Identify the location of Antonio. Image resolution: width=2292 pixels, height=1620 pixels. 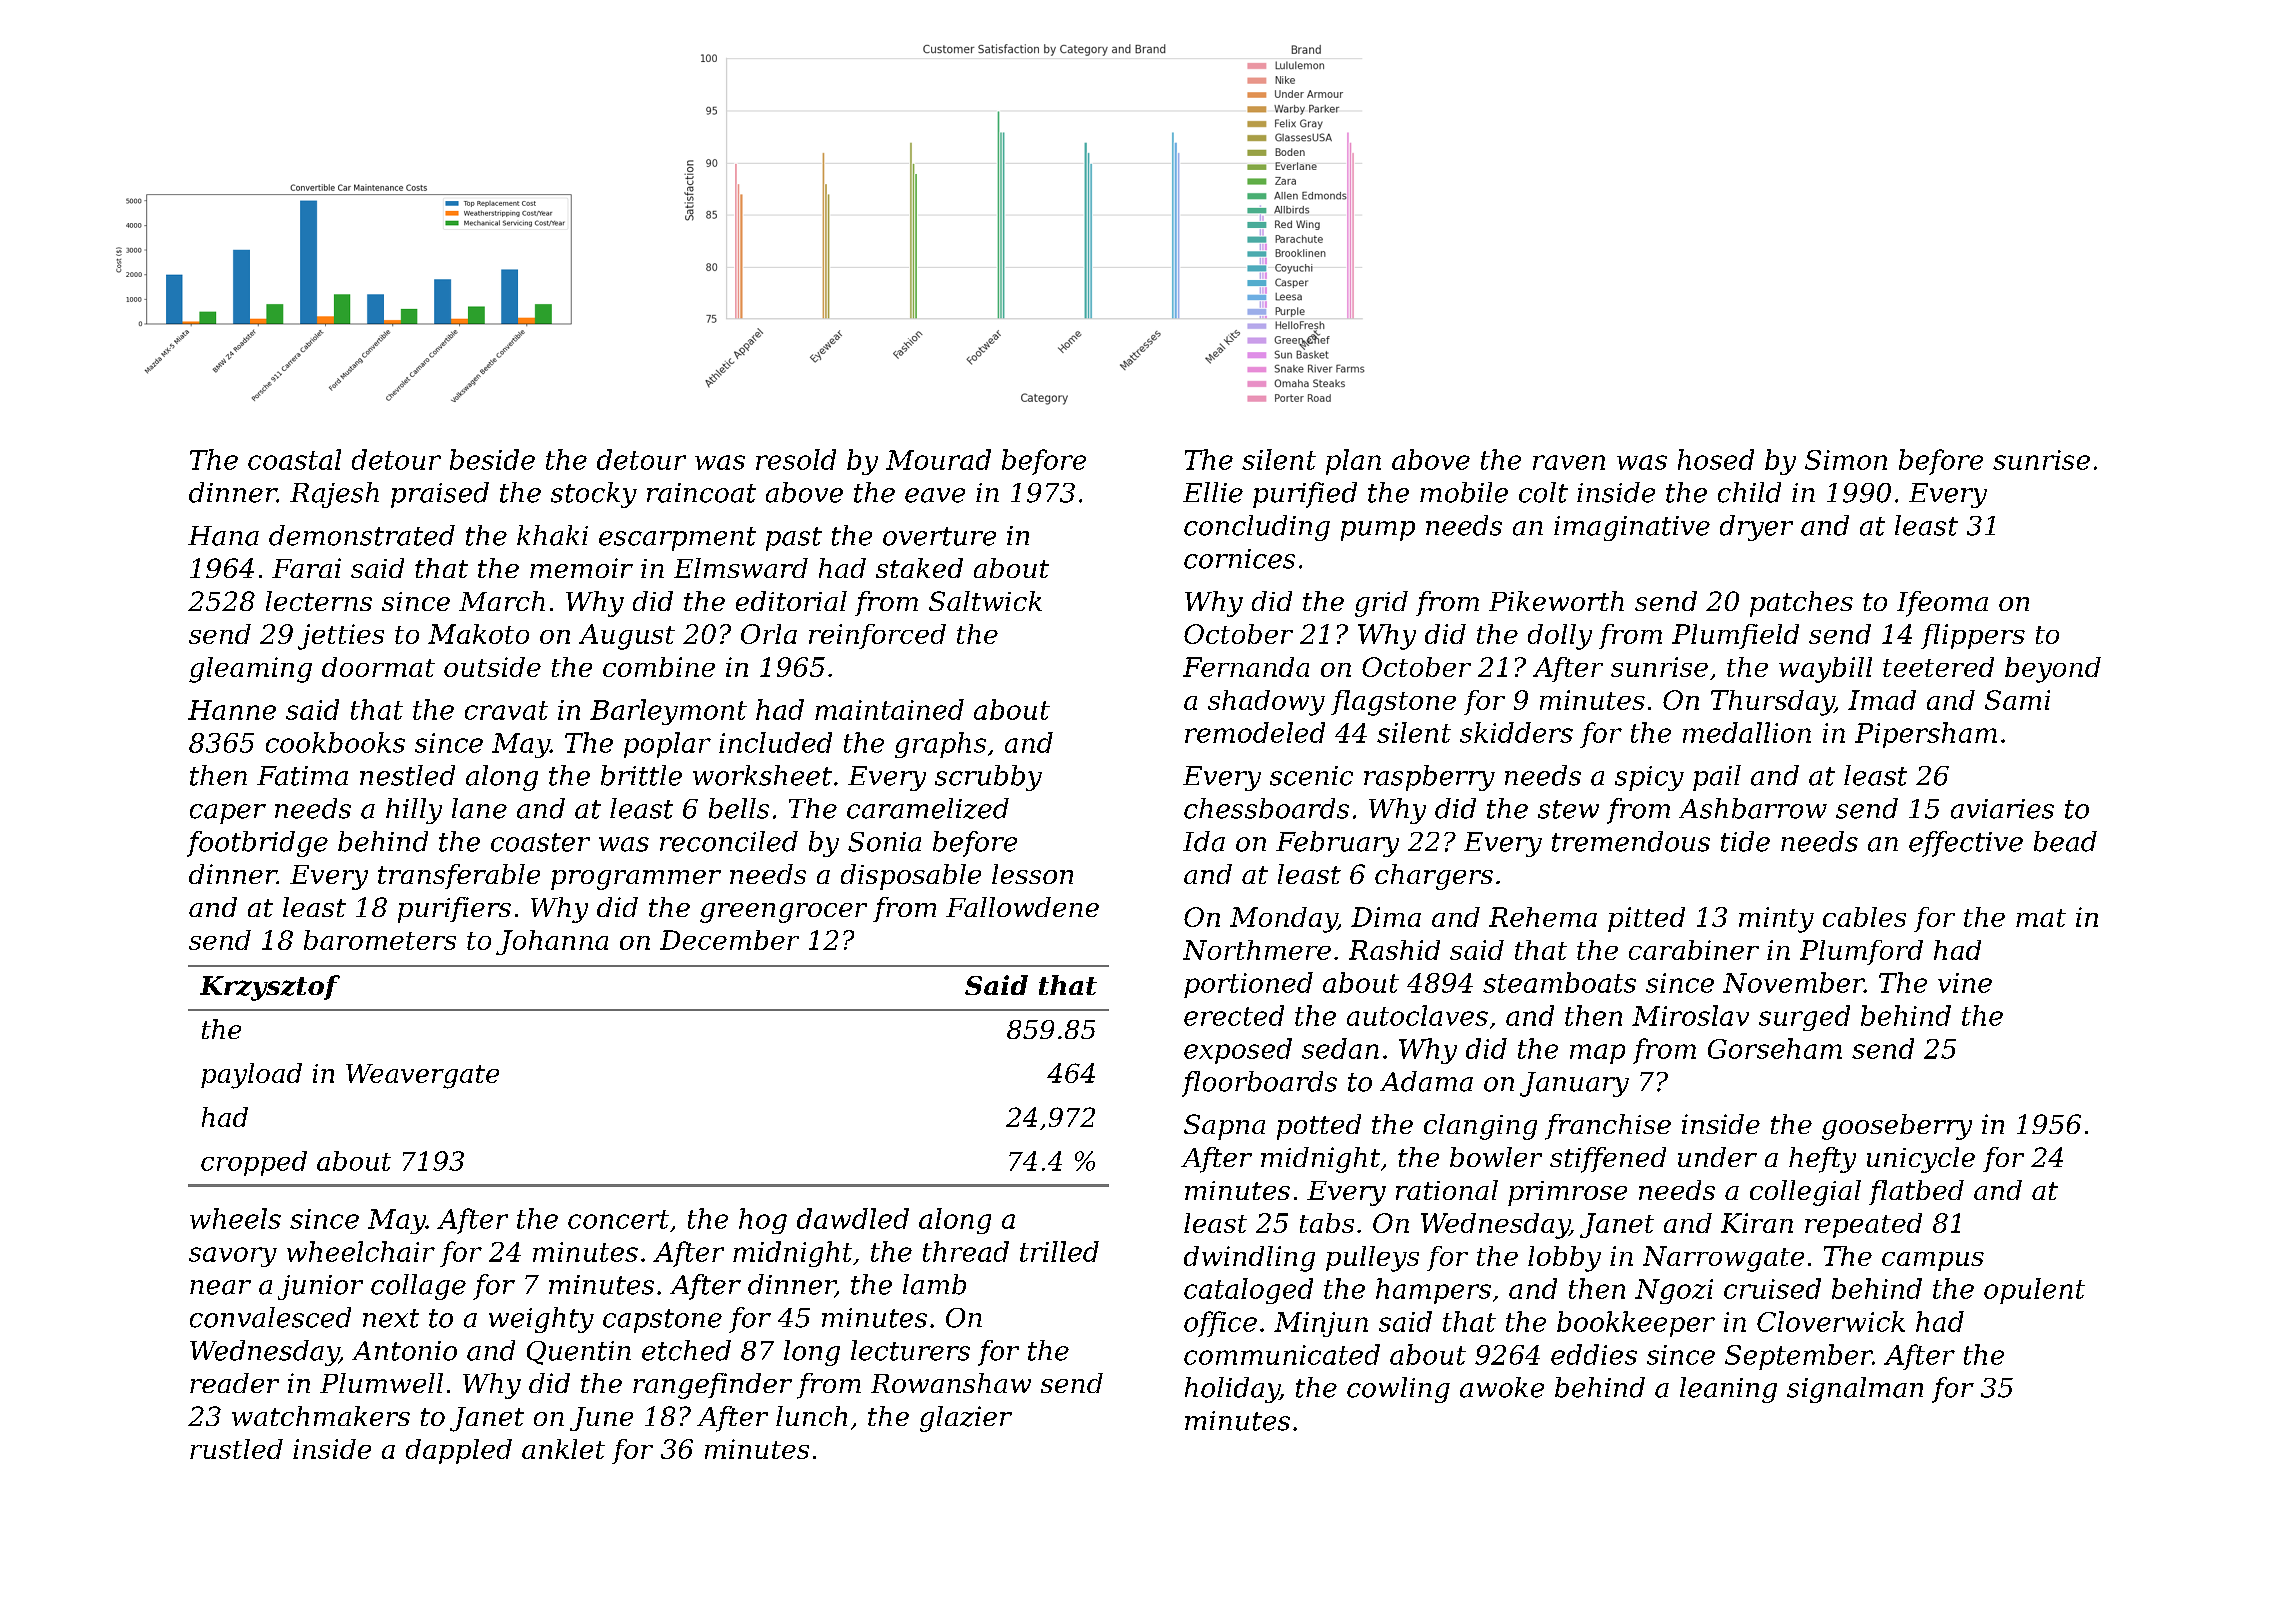
(404, 1351).
